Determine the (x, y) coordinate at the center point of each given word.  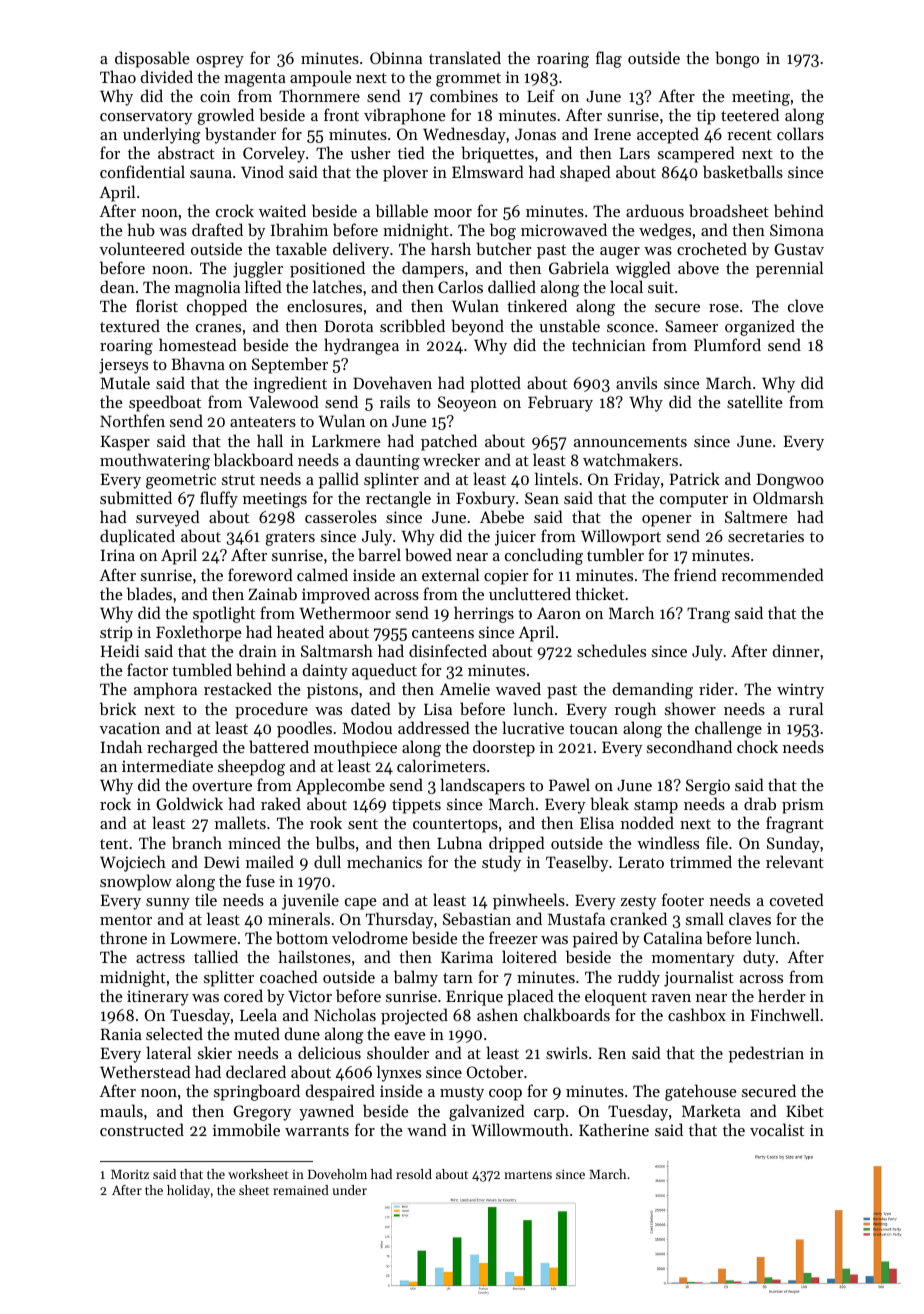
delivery (361, 250)
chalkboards (567, 1014)
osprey (220, 62)
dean (117, 286)
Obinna (396, 57)
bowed (428, 554)
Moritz (130, 1174)
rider (716, 688)
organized (760, 327)
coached (289, 976)
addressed (434, 727)
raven (671, 998)
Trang (708, 615)
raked (281, 803)
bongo (737, 59)
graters (290, 539)
